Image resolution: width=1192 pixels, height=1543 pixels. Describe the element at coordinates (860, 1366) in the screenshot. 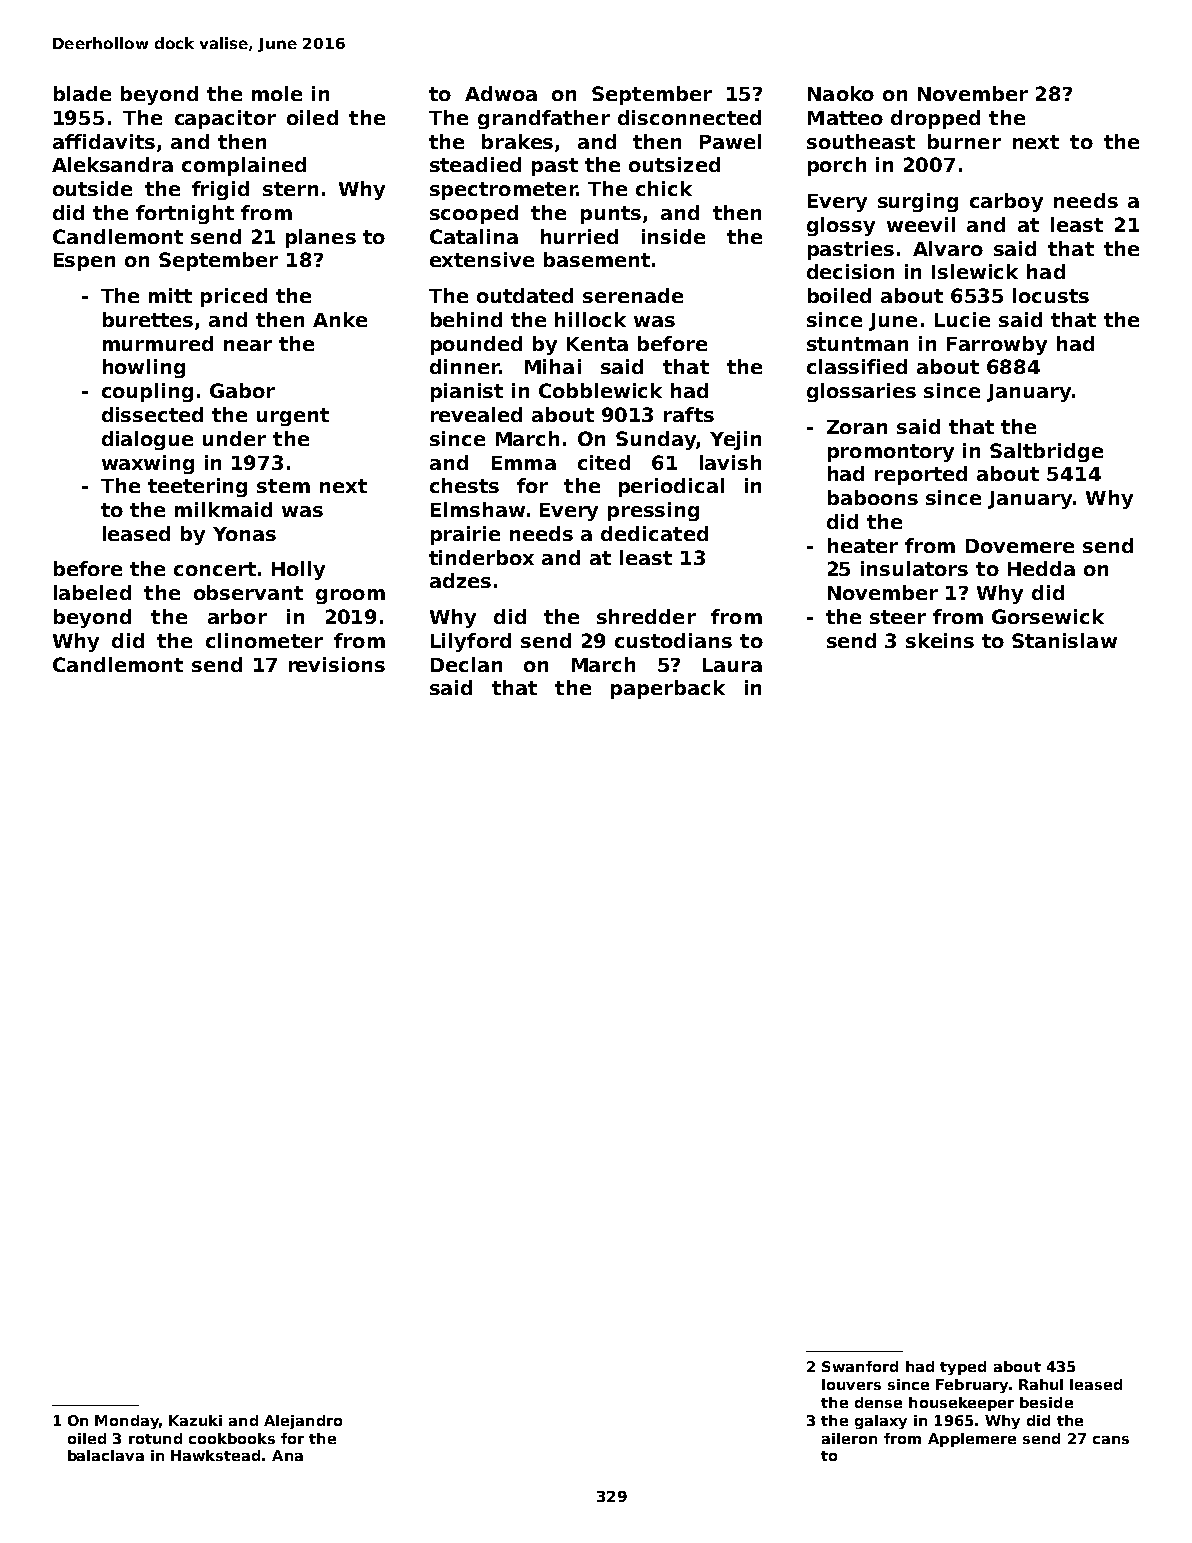

I see `Swanford` at that location.
